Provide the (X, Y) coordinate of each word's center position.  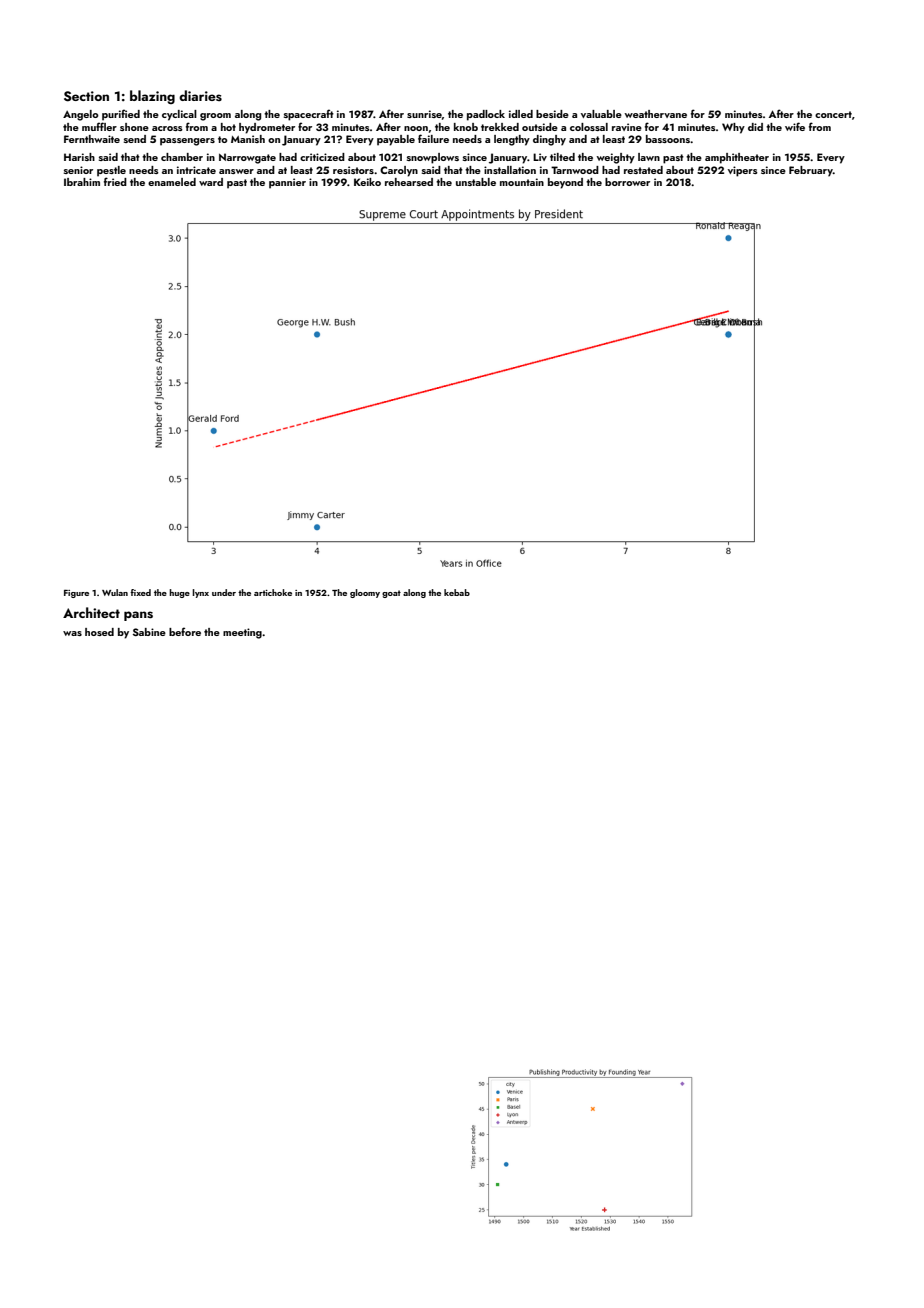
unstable (476, 182)
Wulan (115, 592)
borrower (627, 182)
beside (552, 114)
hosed (99, 632)
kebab (457, 592)
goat (391, 594)
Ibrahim (82, 182)
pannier (287, 183)
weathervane (656, 114)
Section (86, 96)
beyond (565, 183)
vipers (743, 171)
